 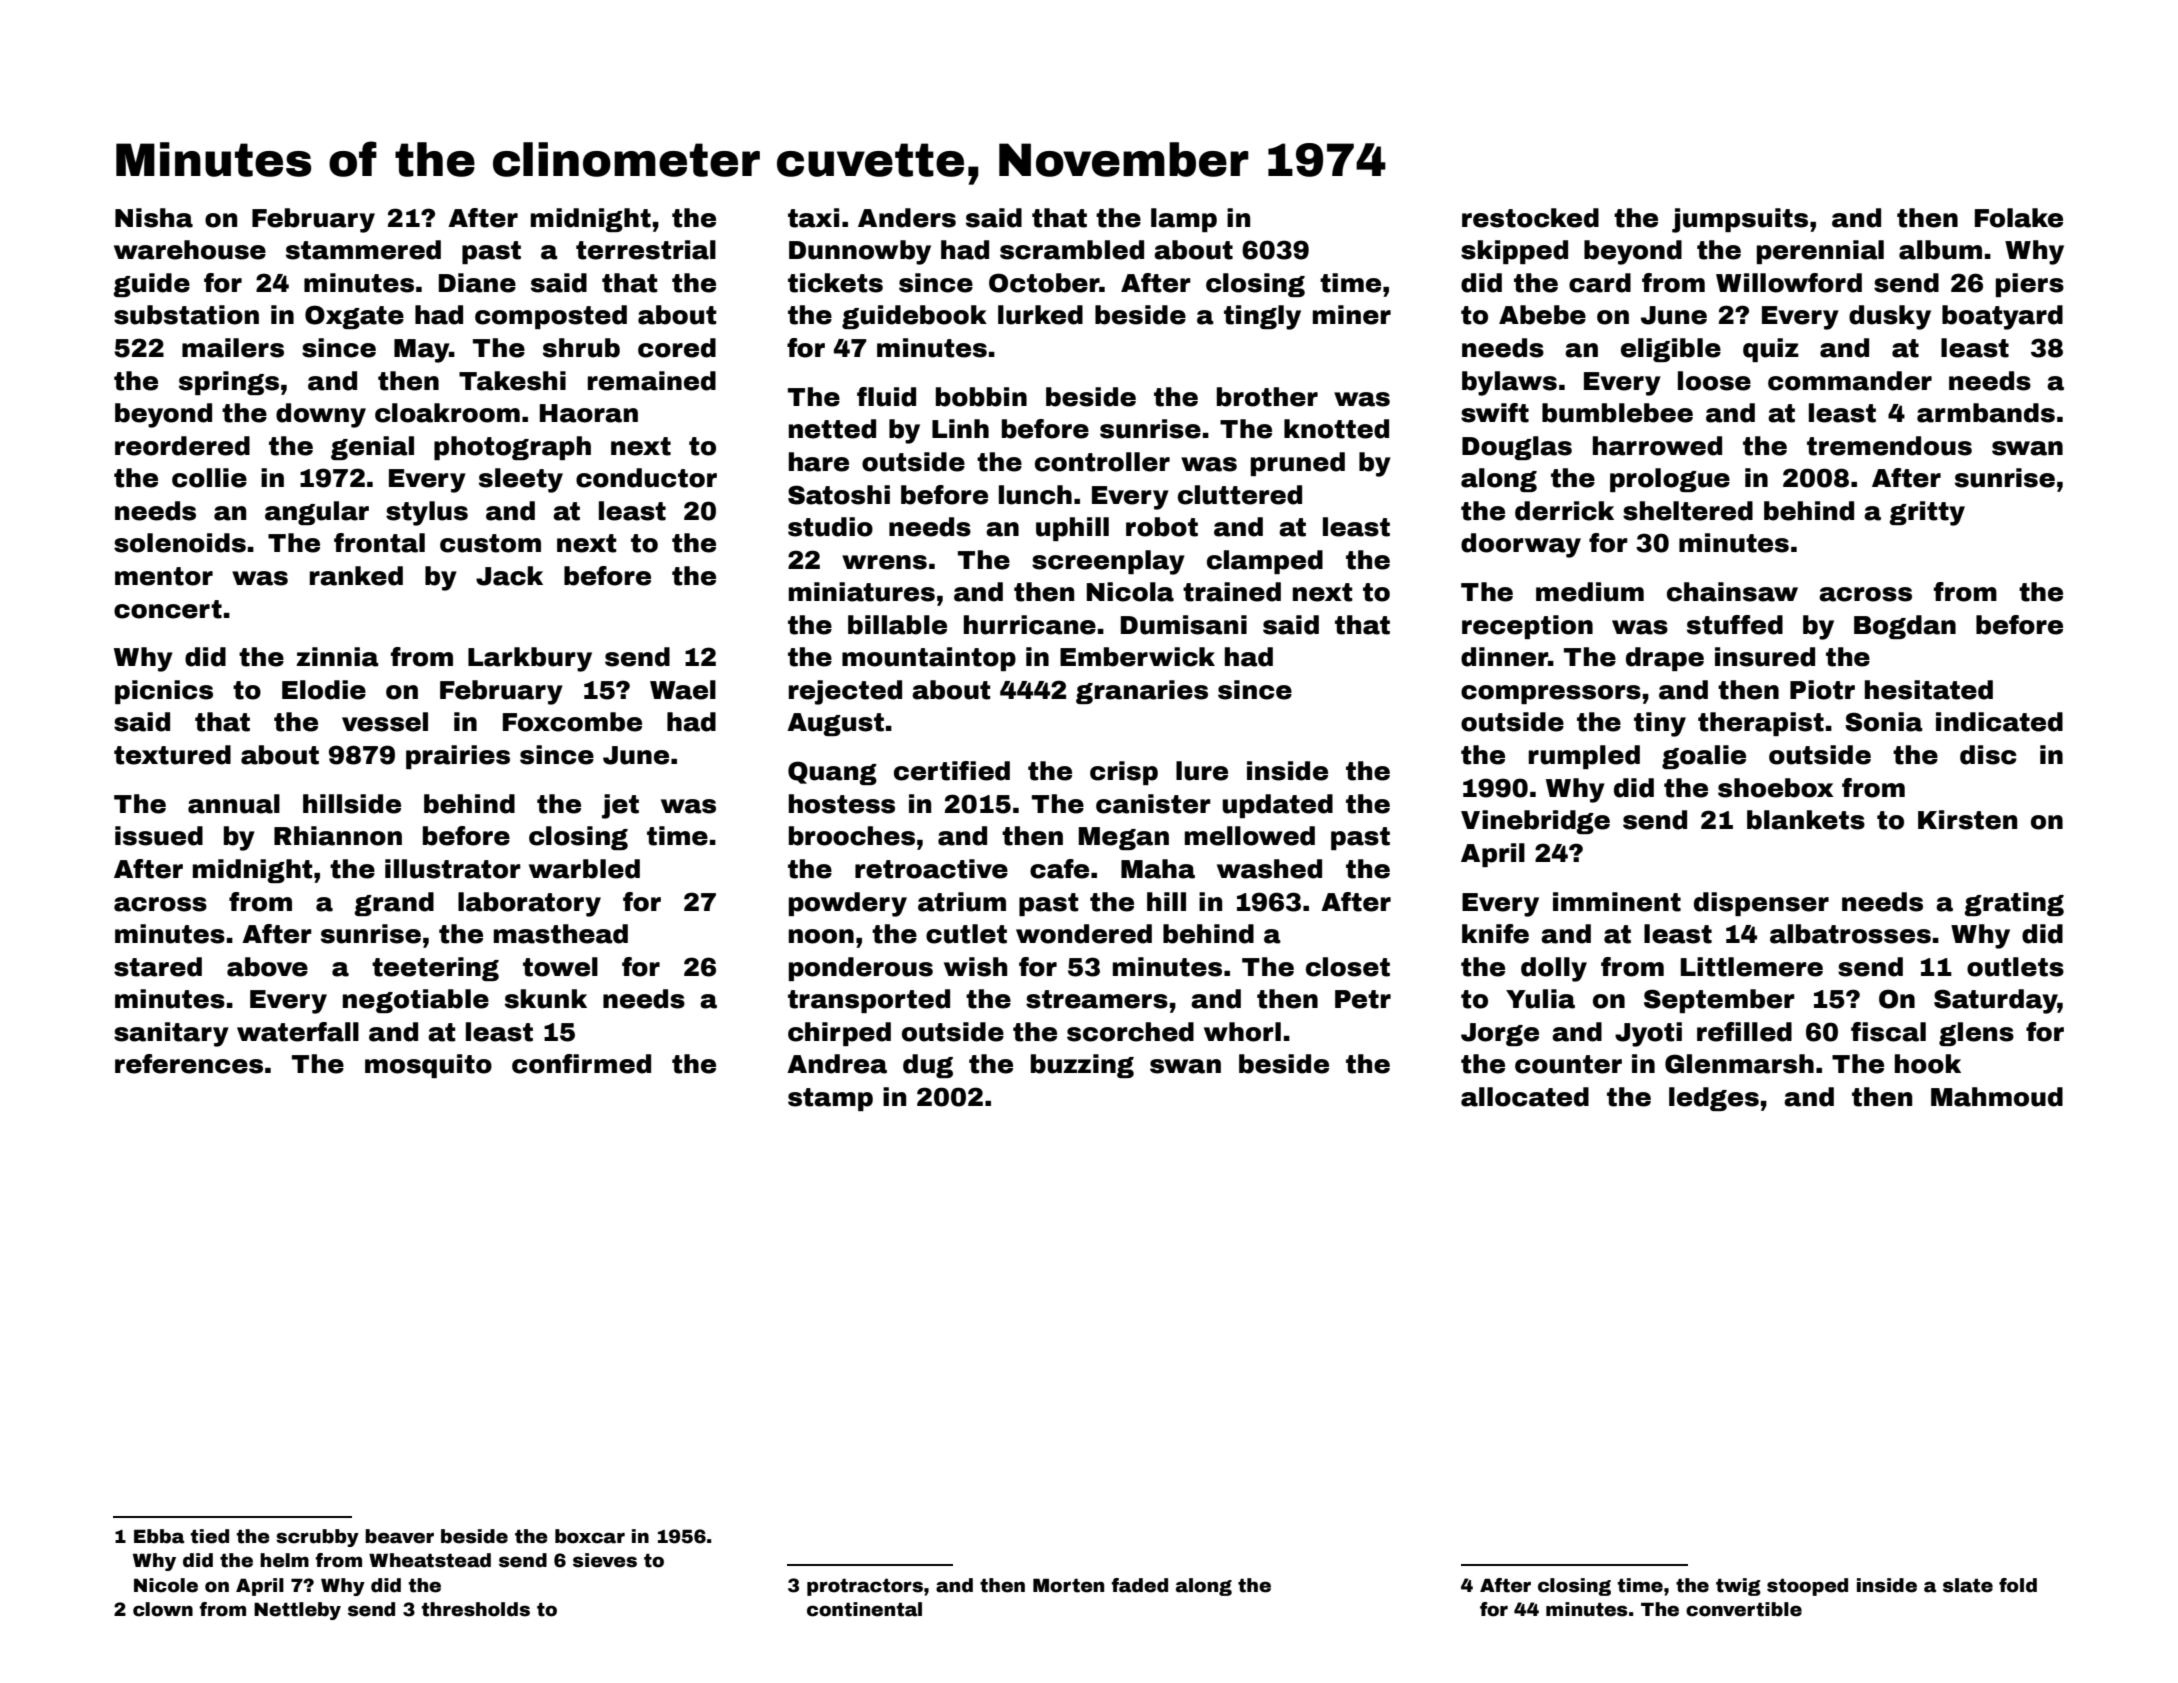 I want to click on taxi, so click(x=813, y=218).
